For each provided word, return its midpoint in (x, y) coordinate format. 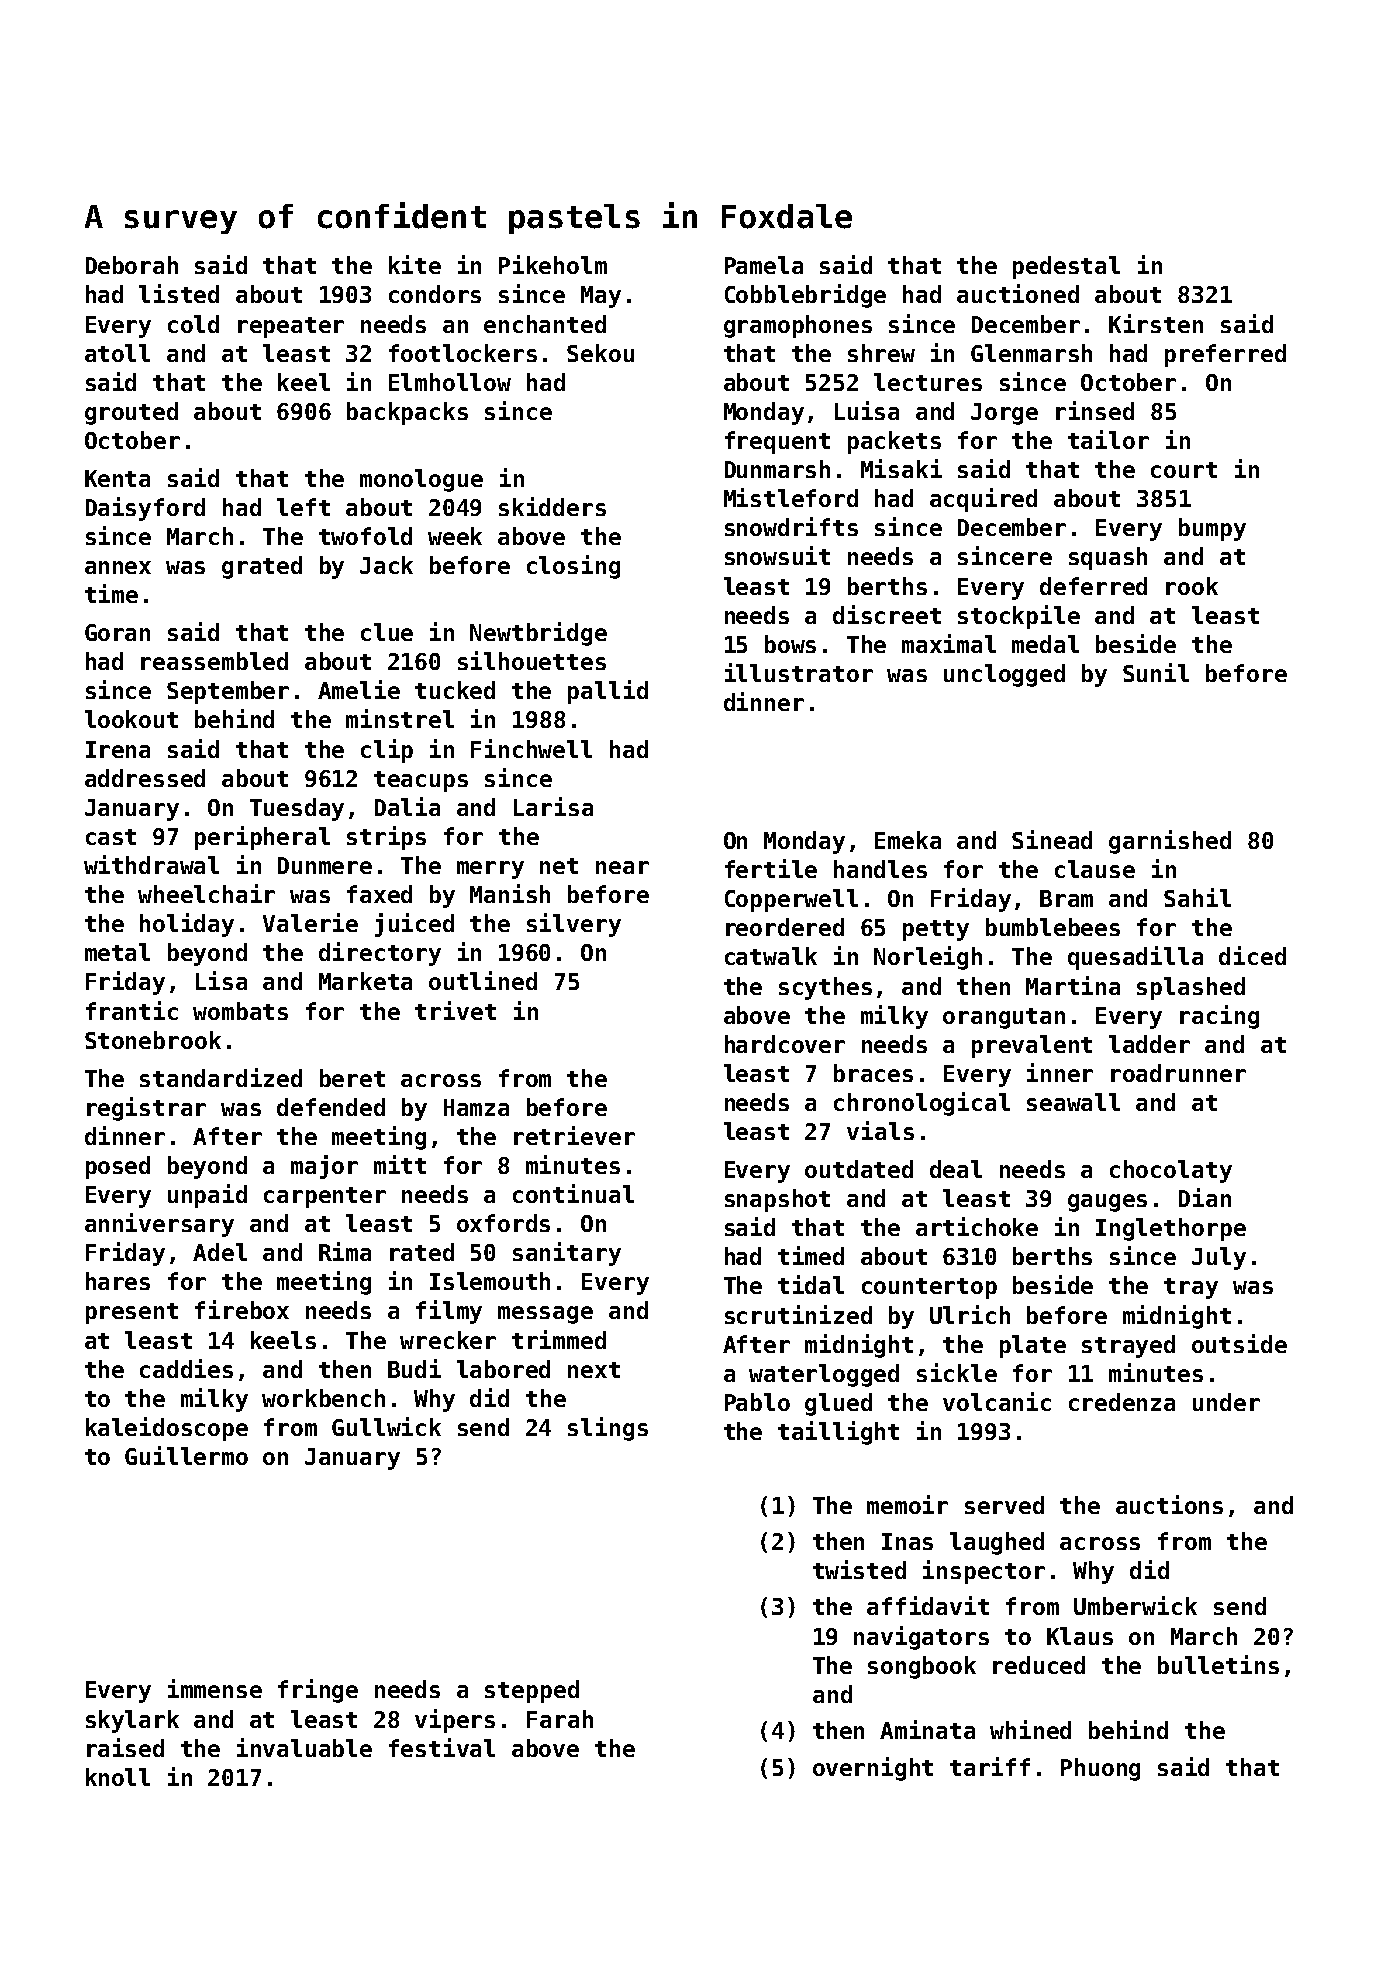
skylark (132, 1721)
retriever (574, 1135)
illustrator (799, 672)
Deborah (132, 265)
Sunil (1156, 672)
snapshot (777, 1200)
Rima (345, 1251)
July (1219, 1258)
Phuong (1100, 1769)
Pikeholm (553, 264)
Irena (118, 749)
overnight (873, 1769)
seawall (1073, 1102)
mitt (400, 1164)
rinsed (1095, 410)
